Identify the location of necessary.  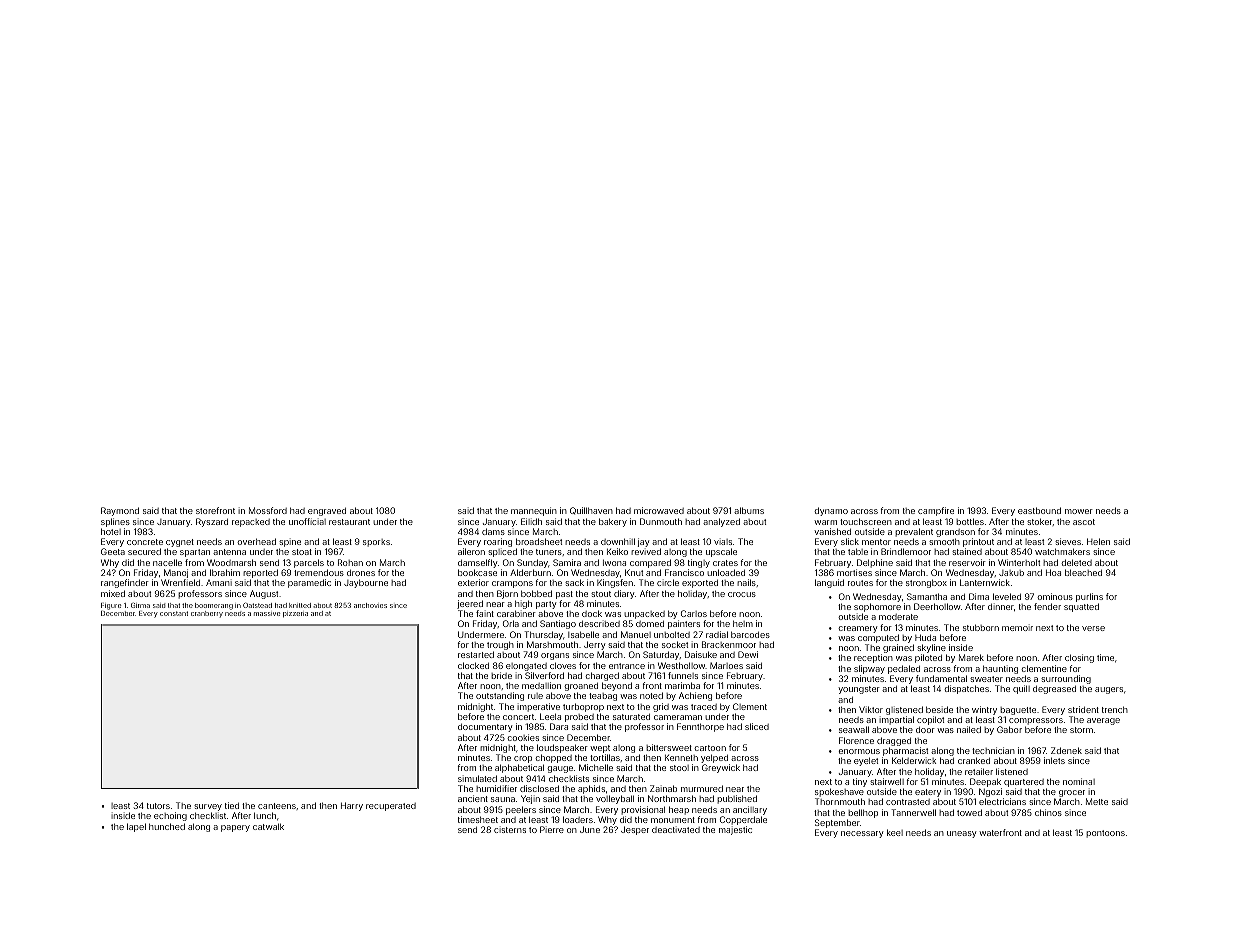
(862, 834).
